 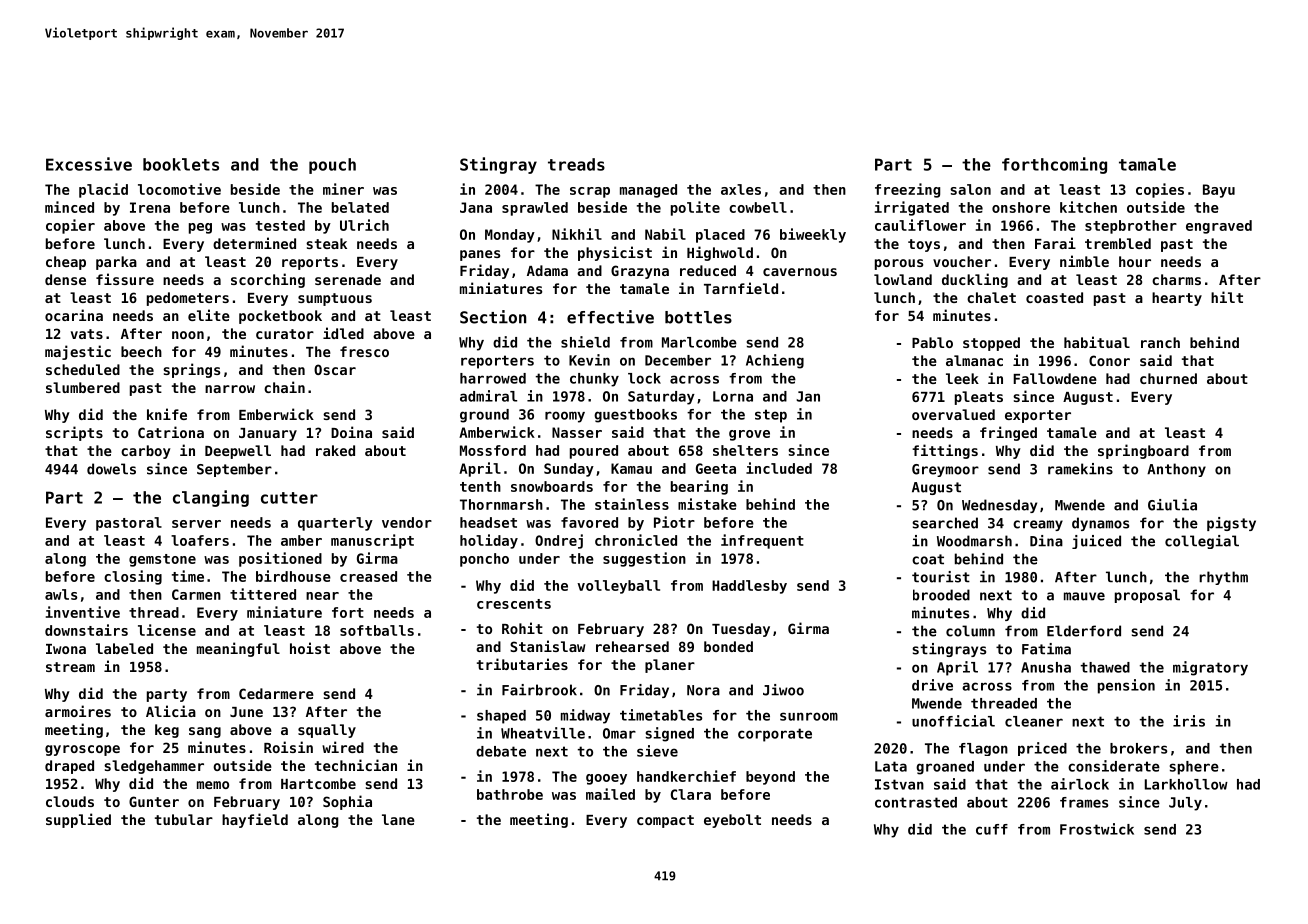 What do you see at coordinates (728, 646) in the screenshot?
I see `bonded` at bounding box center [728, 646].
